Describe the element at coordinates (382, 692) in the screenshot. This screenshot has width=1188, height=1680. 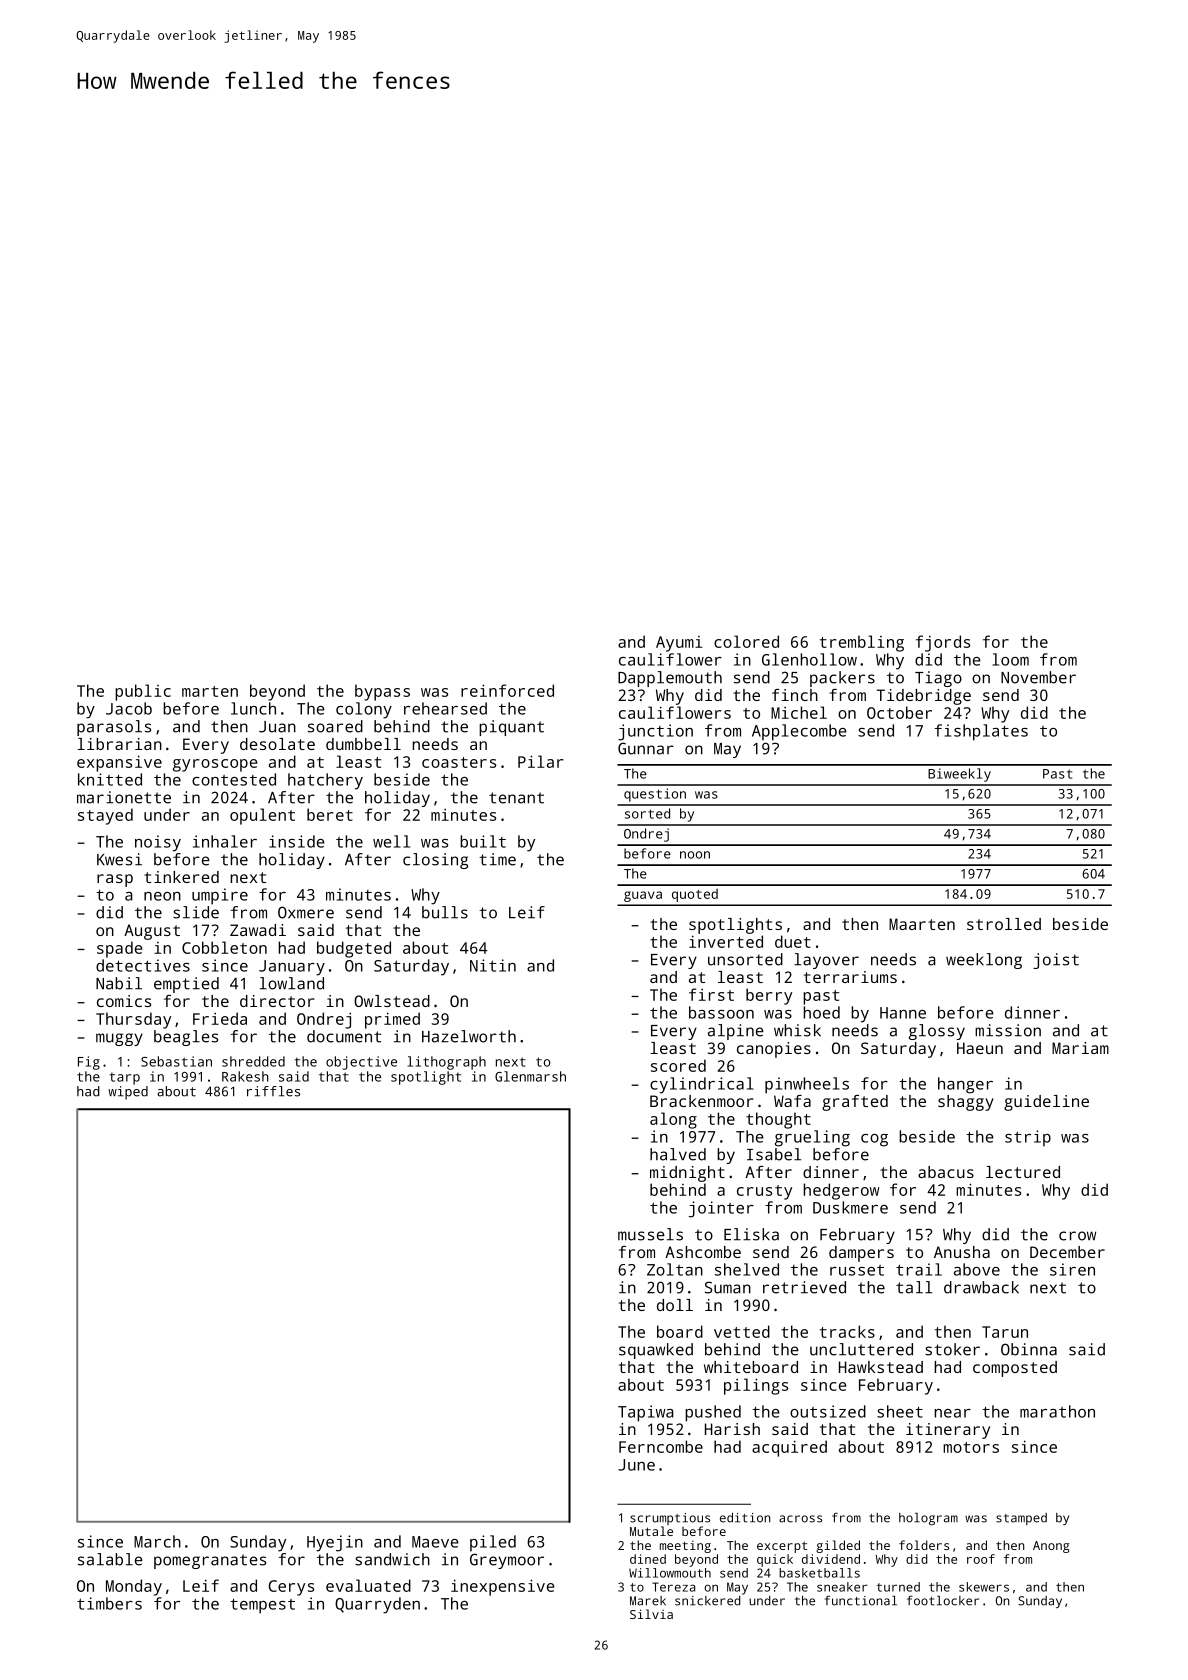
I see `bypass` at that location.
